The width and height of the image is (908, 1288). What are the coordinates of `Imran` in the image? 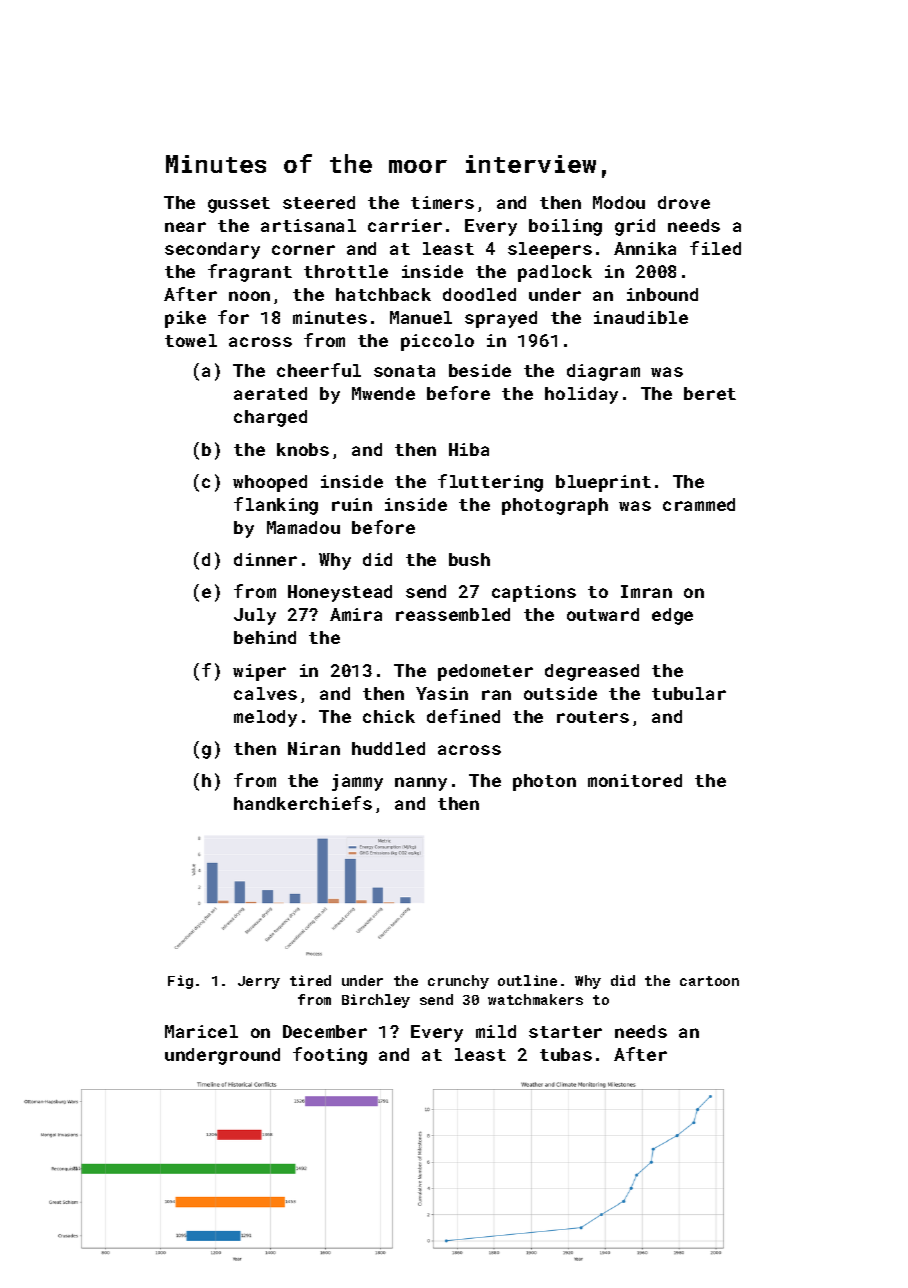 It's located at (646, 591).
